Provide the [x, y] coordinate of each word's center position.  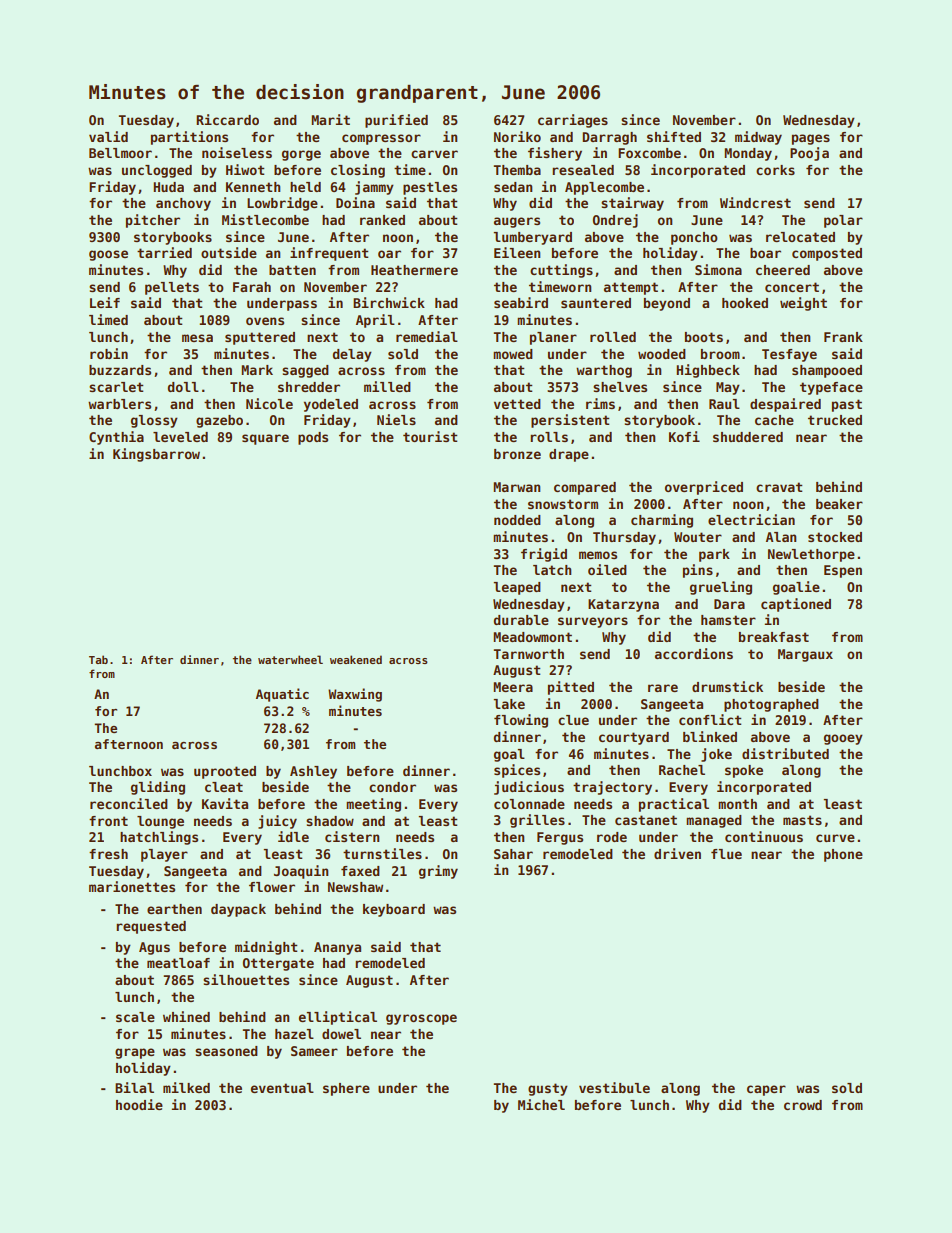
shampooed [827, 371]
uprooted [225, 772]
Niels [396, 419]
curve [835, 838]
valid [108, 136]
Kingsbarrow [156, 455]
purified [396, 121]
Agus [154, 948]
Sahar [513, 854]
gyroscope [421, 1019]
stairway [632, 204]
